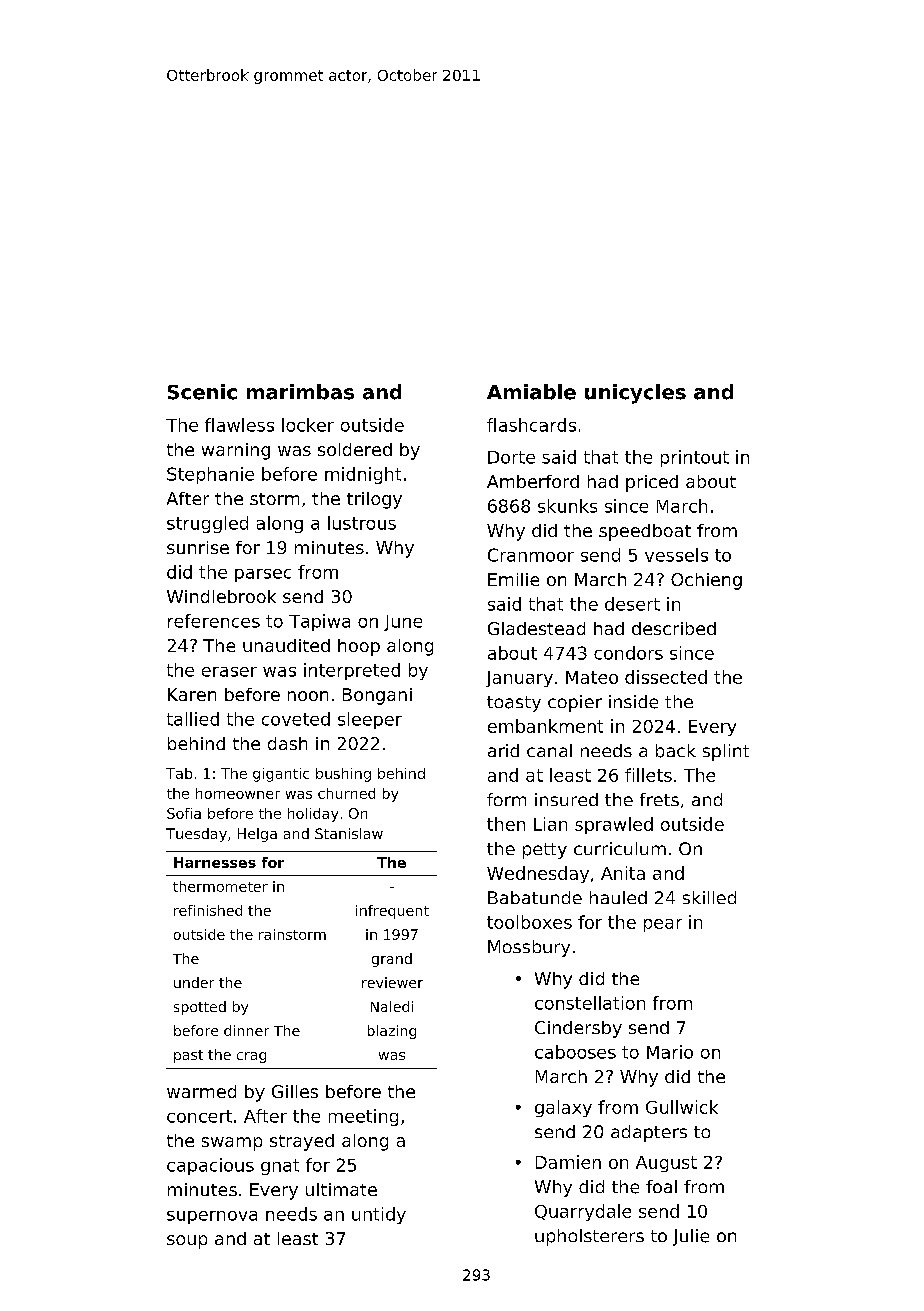 The width and height of the screenshot is (924, 1311). I want to click on printout, so click(695, 458).
